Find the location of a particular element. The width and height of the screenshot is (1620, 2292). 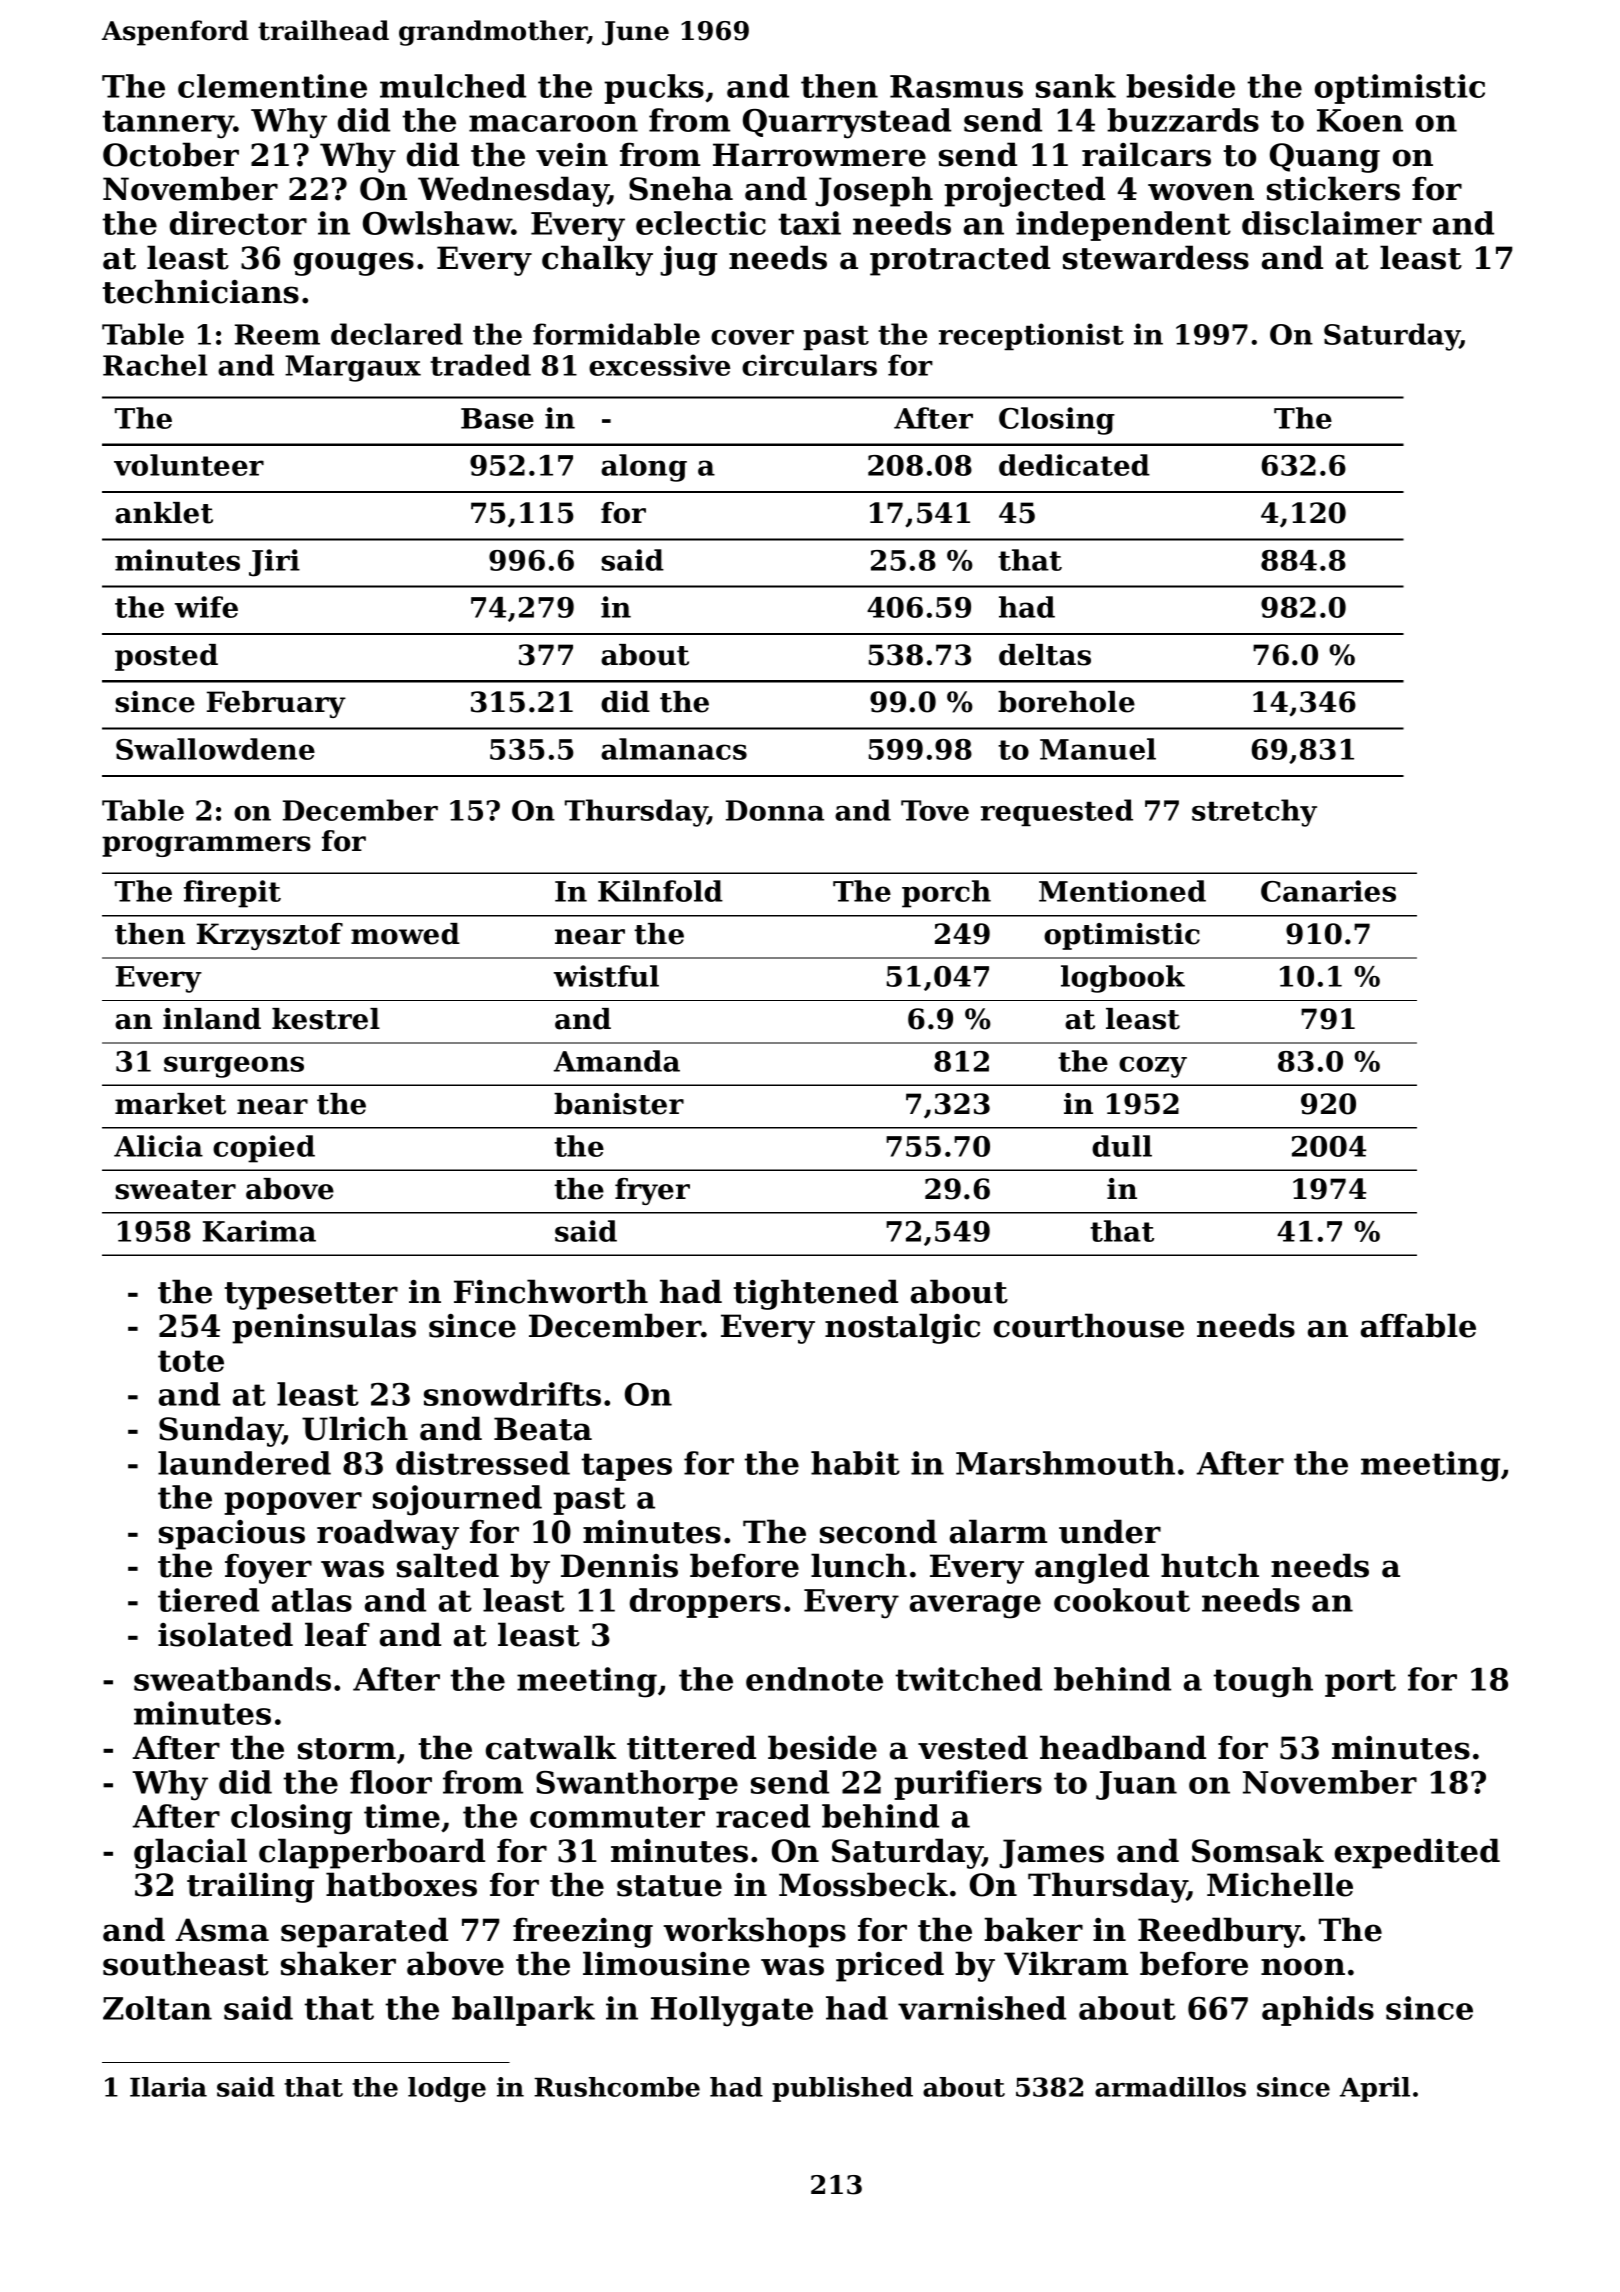

tiered is located at coordinates (208, 1600).
